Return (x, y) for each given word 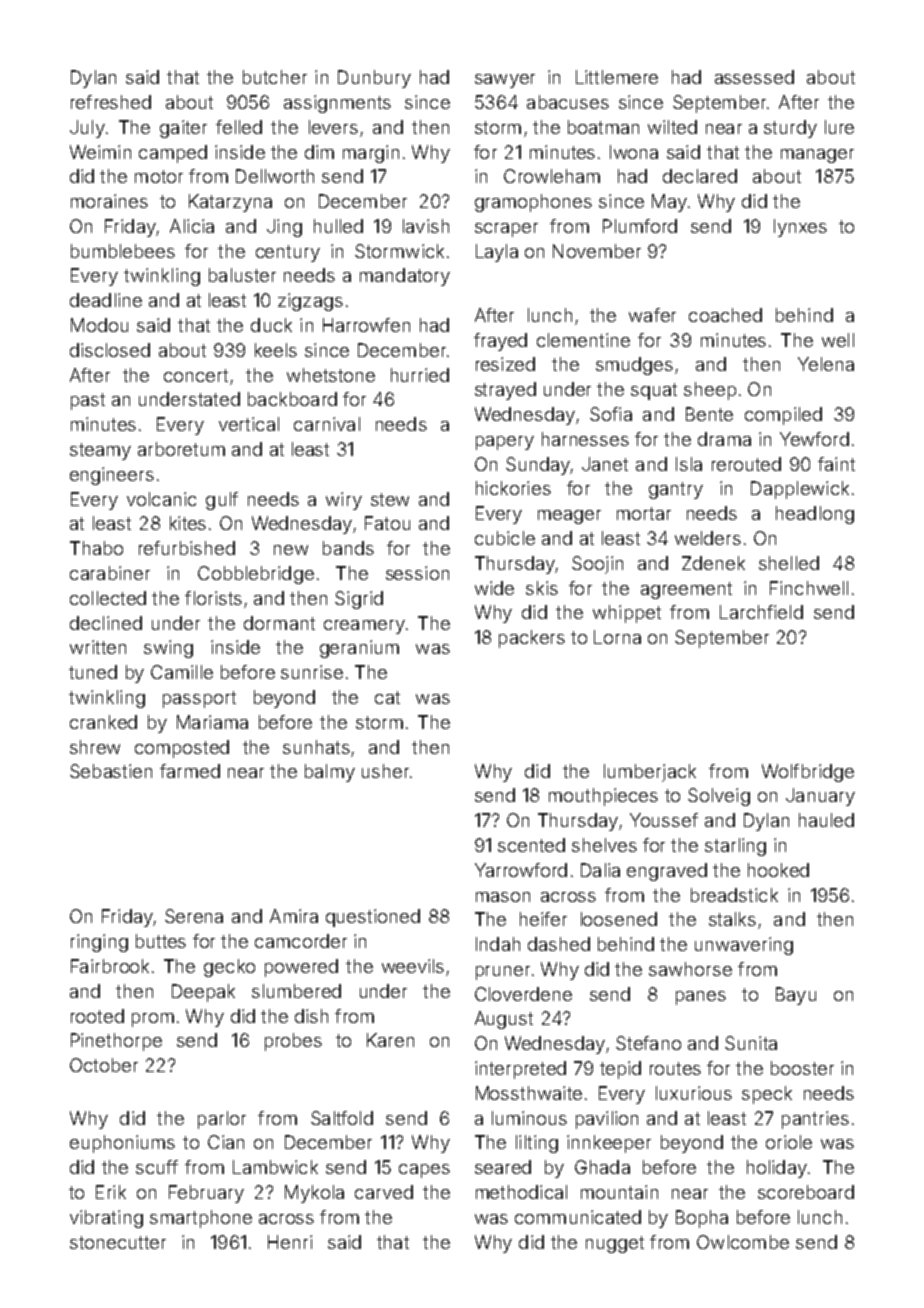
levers (333, 127)
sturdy (790, 129)
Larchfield (761, 612)
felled (239, 127)
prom (153, 1020)
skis (542, 588)
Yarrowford (521, 870)
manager (817, 156)
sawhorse (690, 969)
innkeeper (609, 1144)
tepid (620, 1070)
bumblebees (123, 251)
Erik (111, 1192)
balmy (330, 773)
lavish (426, 226)
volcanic (161, 499)
